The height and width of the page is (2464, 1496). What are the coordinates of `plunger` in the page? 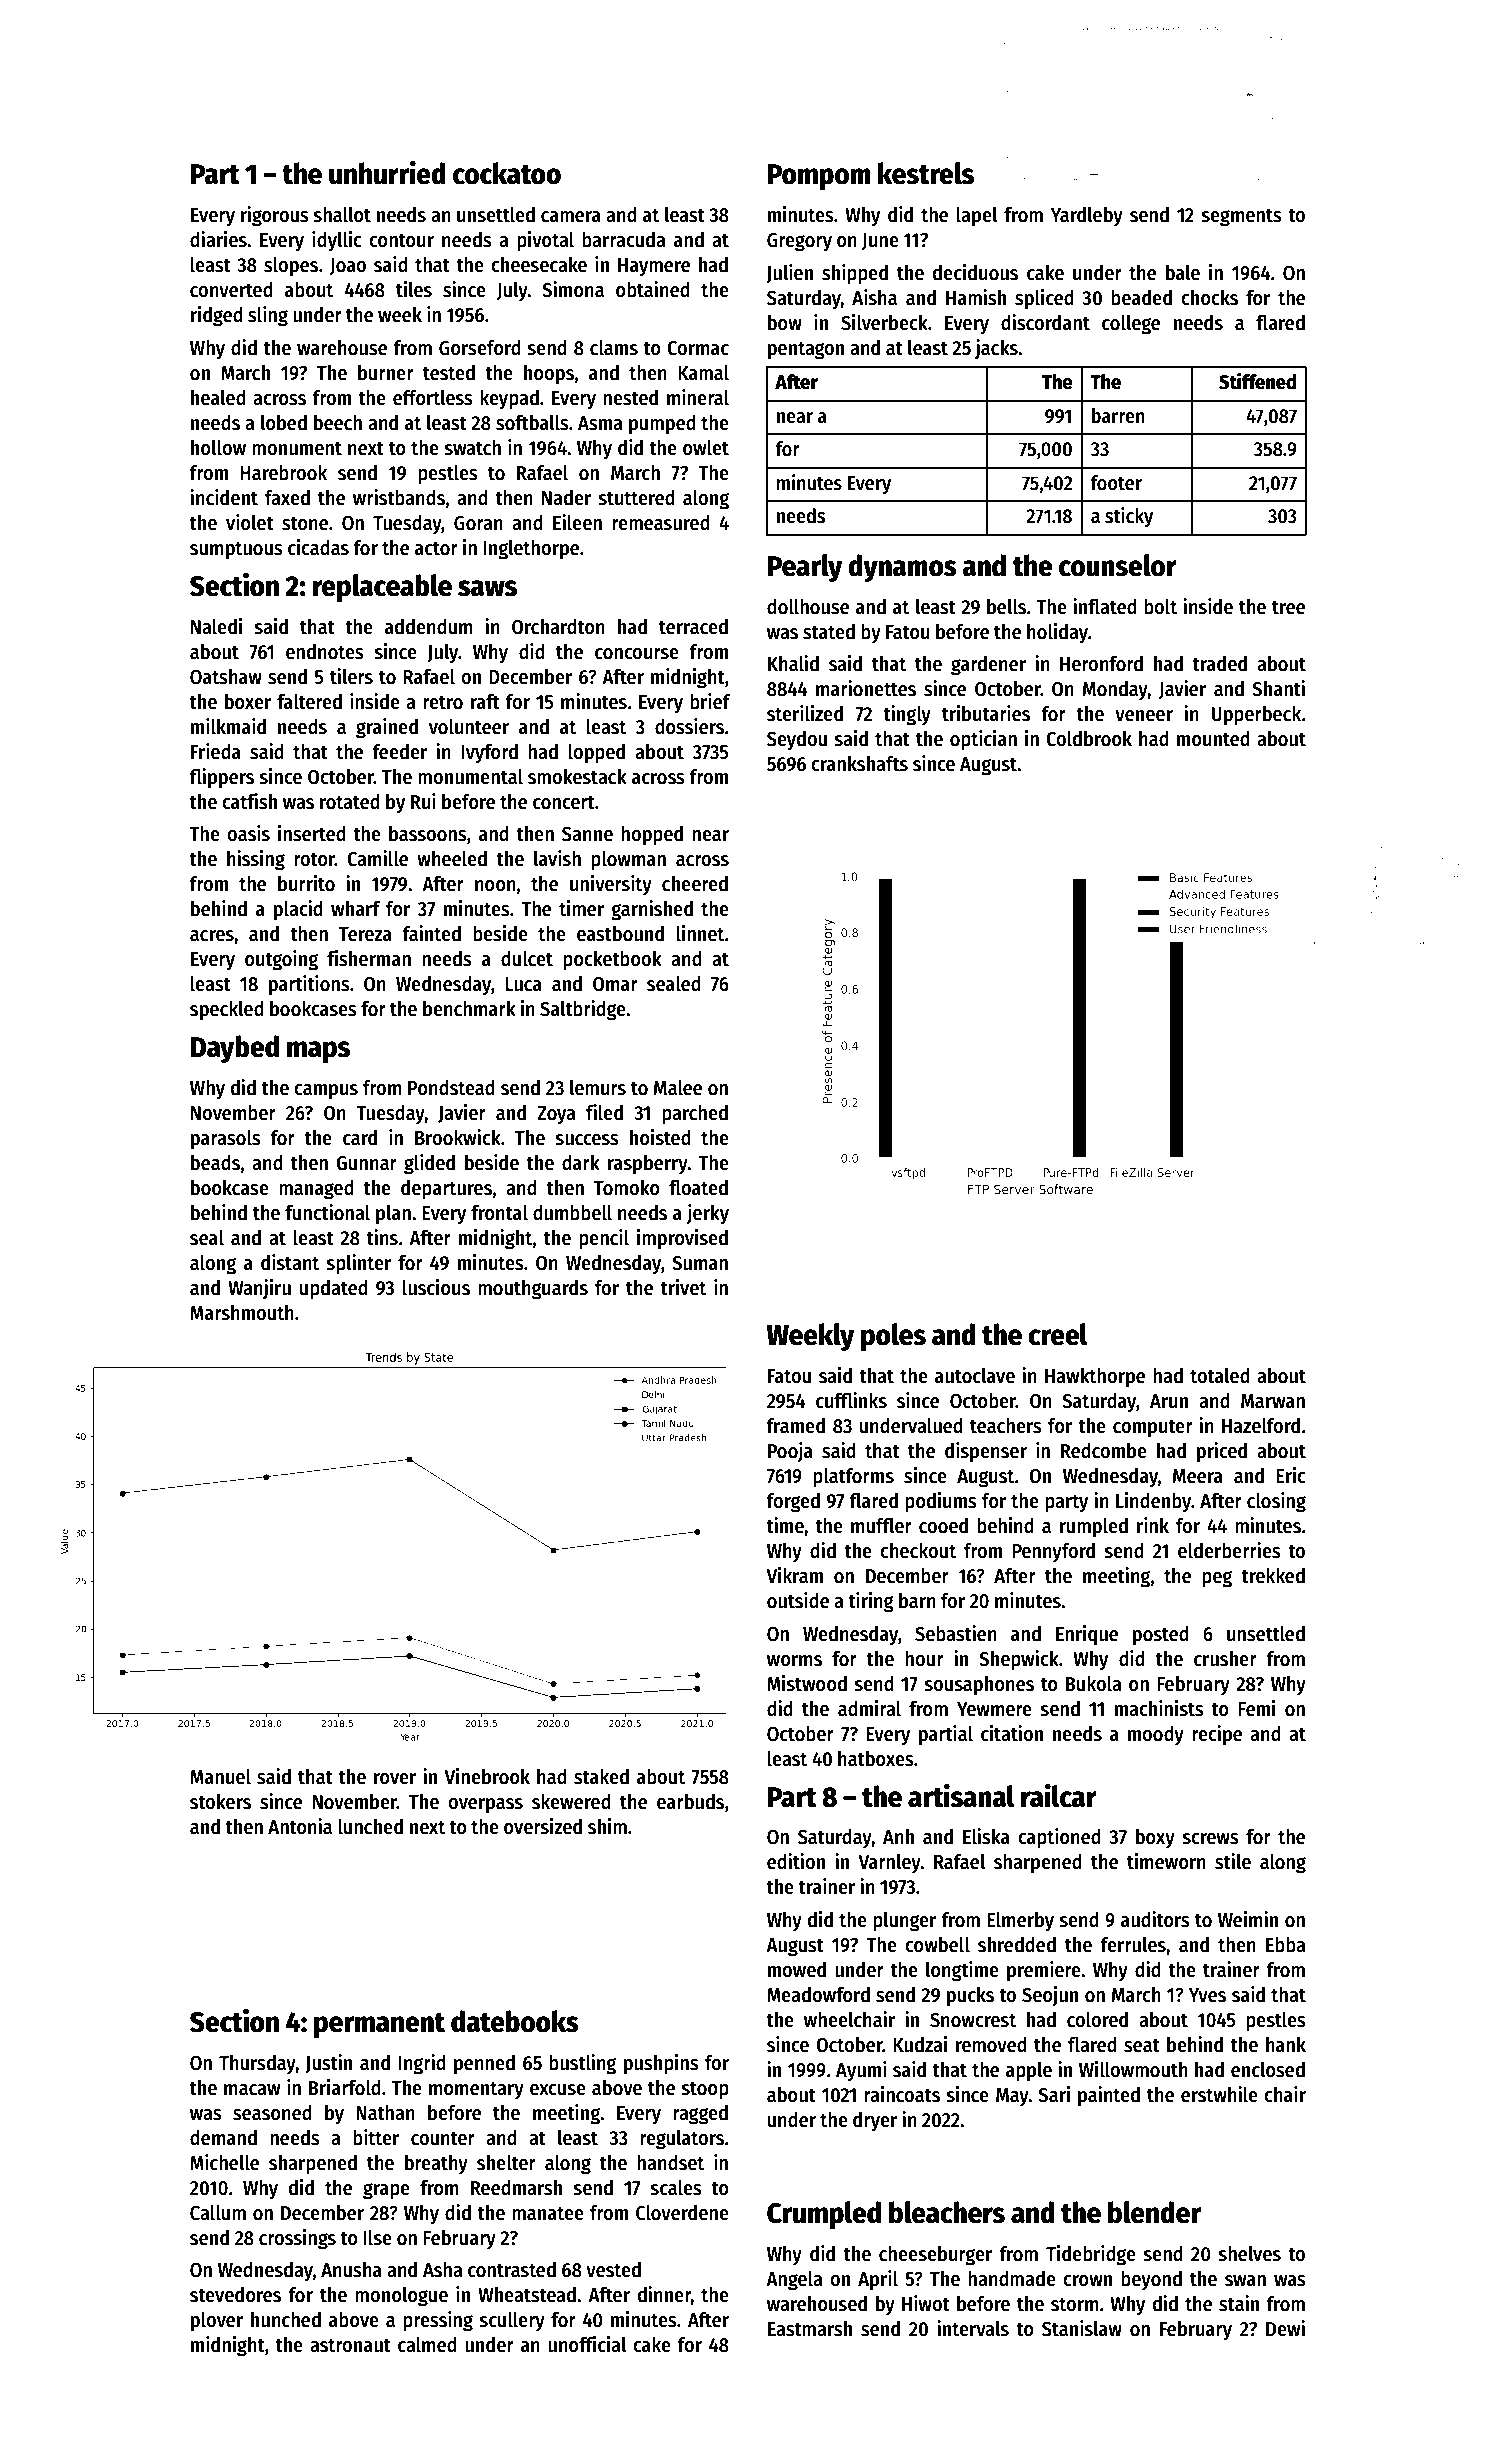 It's located at (904, 1922).
